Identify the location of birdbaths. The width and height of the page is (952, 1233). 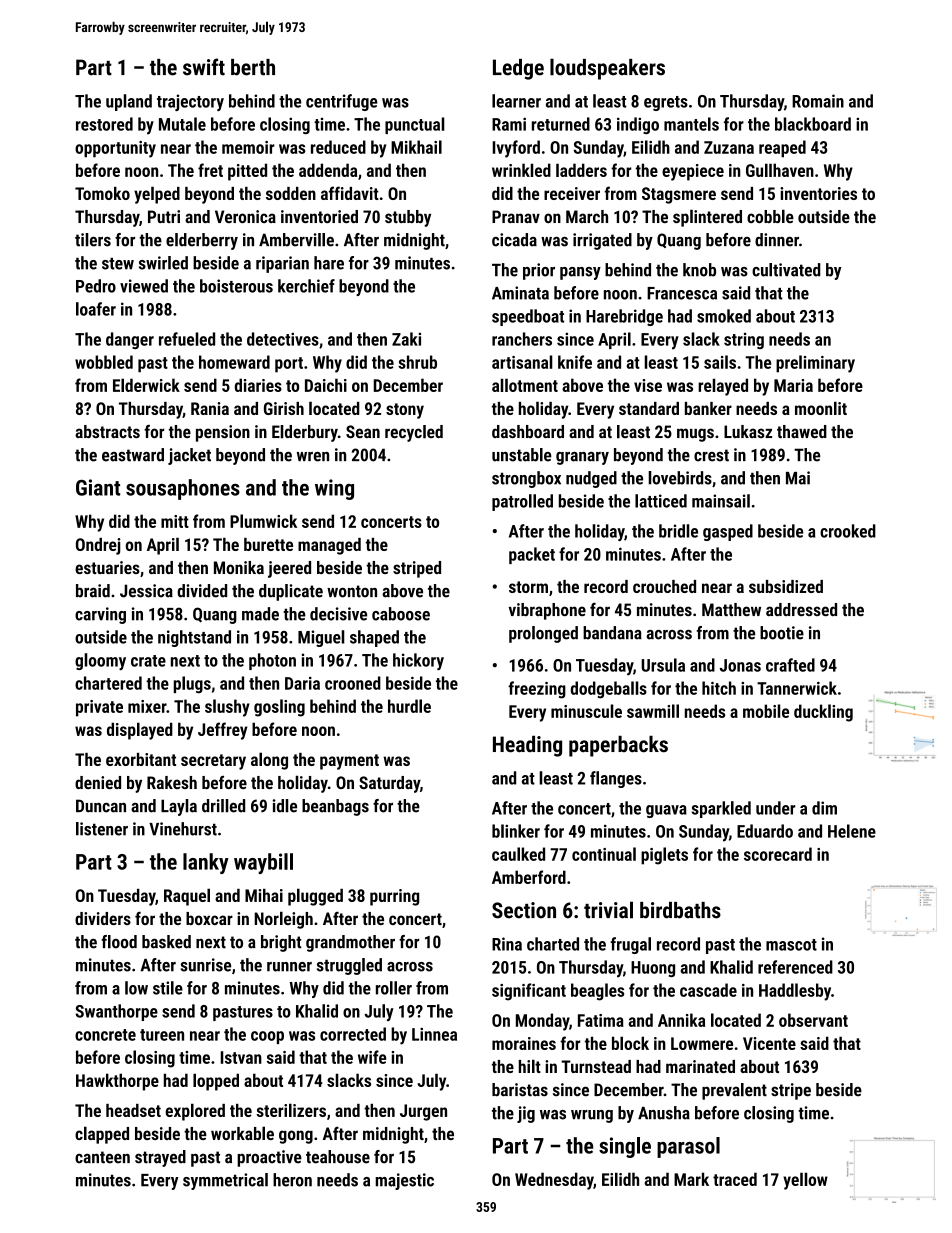
(680, 910).
